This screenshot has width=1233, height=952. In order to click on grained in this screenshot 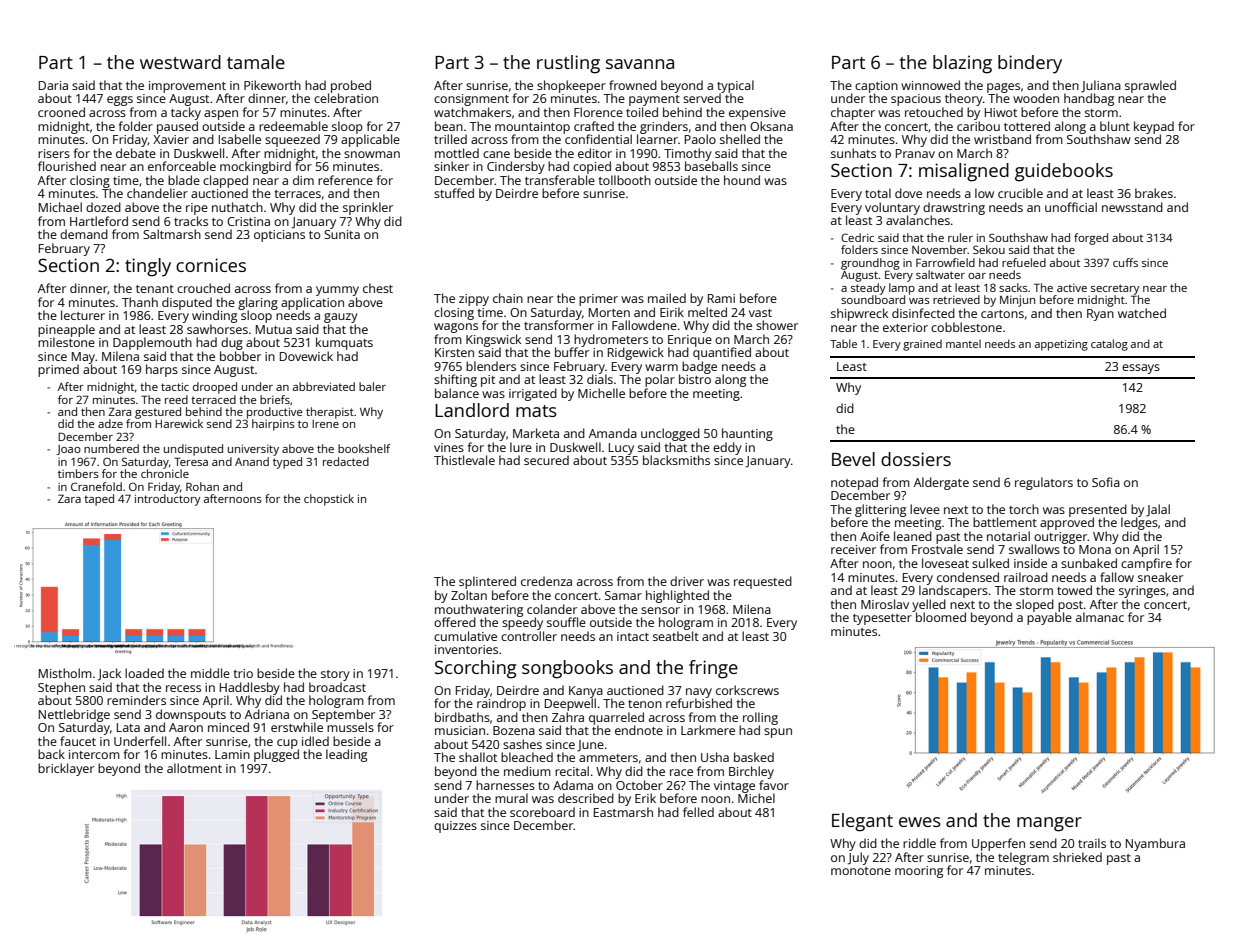, I will do `click(922, 345)`.
